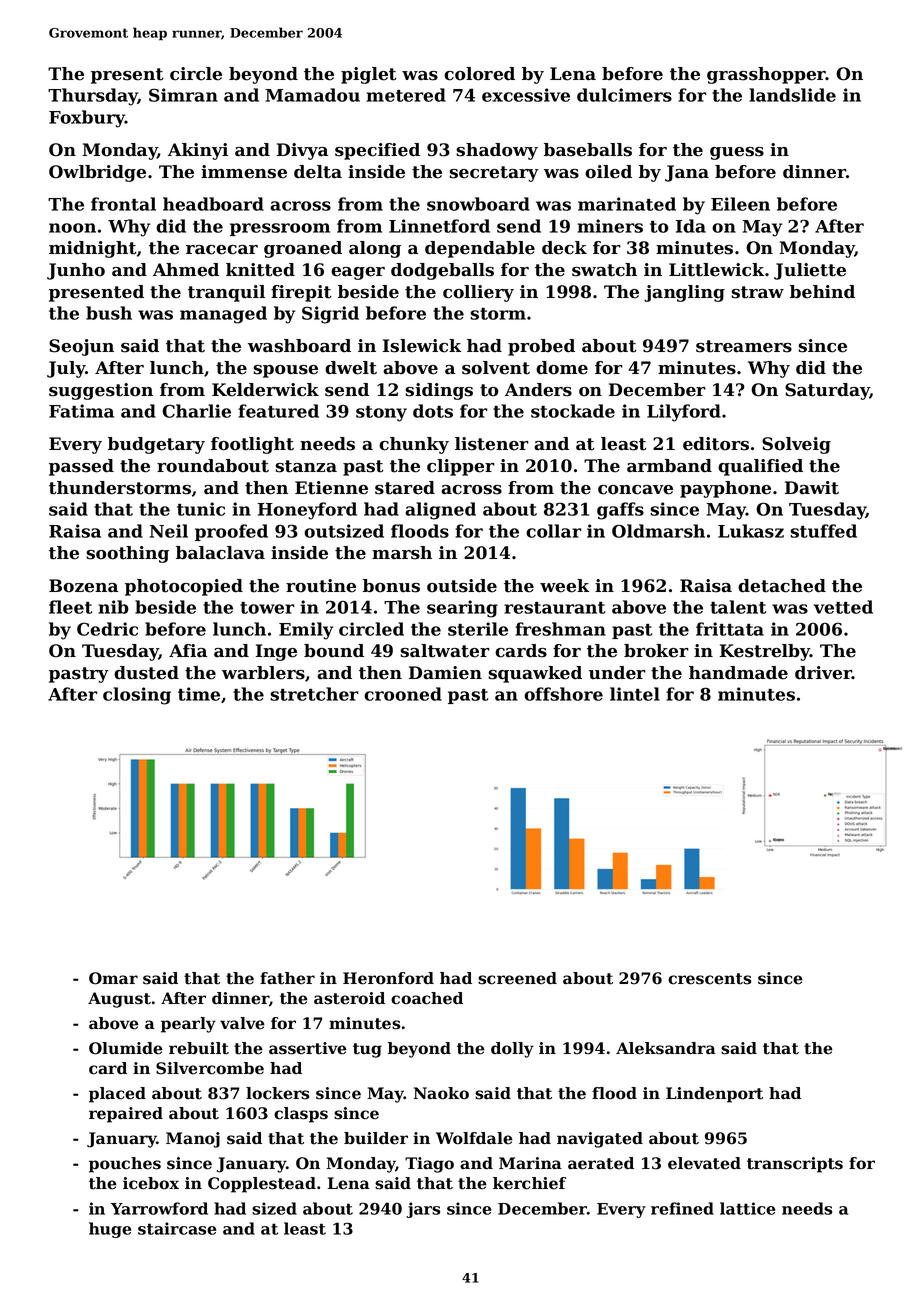 The width and height of the screenshot is (924, 1314). Describe the element at coordinates (812, 488) in the screenshot. I see `Dawit` at that location.
